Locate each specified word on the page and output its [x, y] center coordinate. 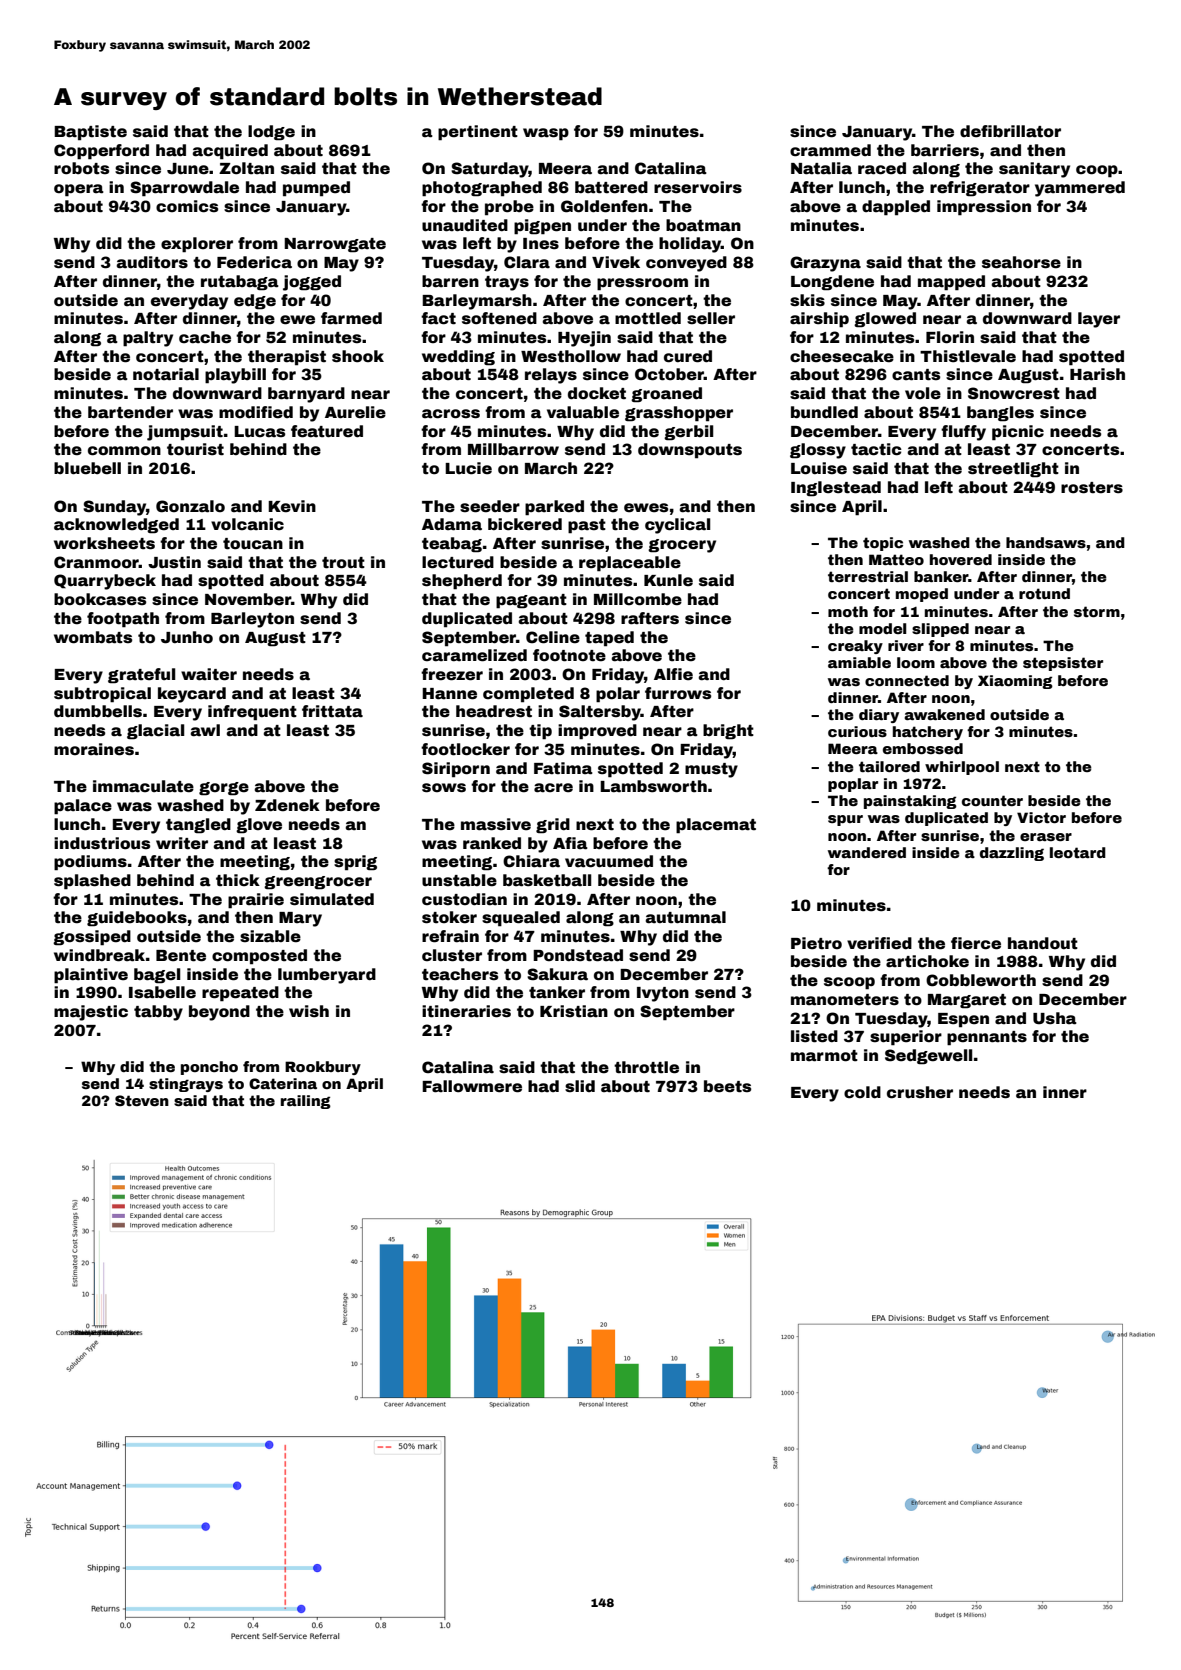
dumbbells [98, 711]
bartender [130, 412]
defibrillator [1010, 131]
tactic [876, 449]
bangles [1000, 414]
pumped [316, 189]
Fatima [563, 768]
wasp [546, 134]
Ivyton [663, 994]
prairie [256, 901]
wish [309, 1011]
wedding [458, 358]
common [124, 451]
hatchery [928, 733]
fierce [976, 943]
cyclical [677, 526]
